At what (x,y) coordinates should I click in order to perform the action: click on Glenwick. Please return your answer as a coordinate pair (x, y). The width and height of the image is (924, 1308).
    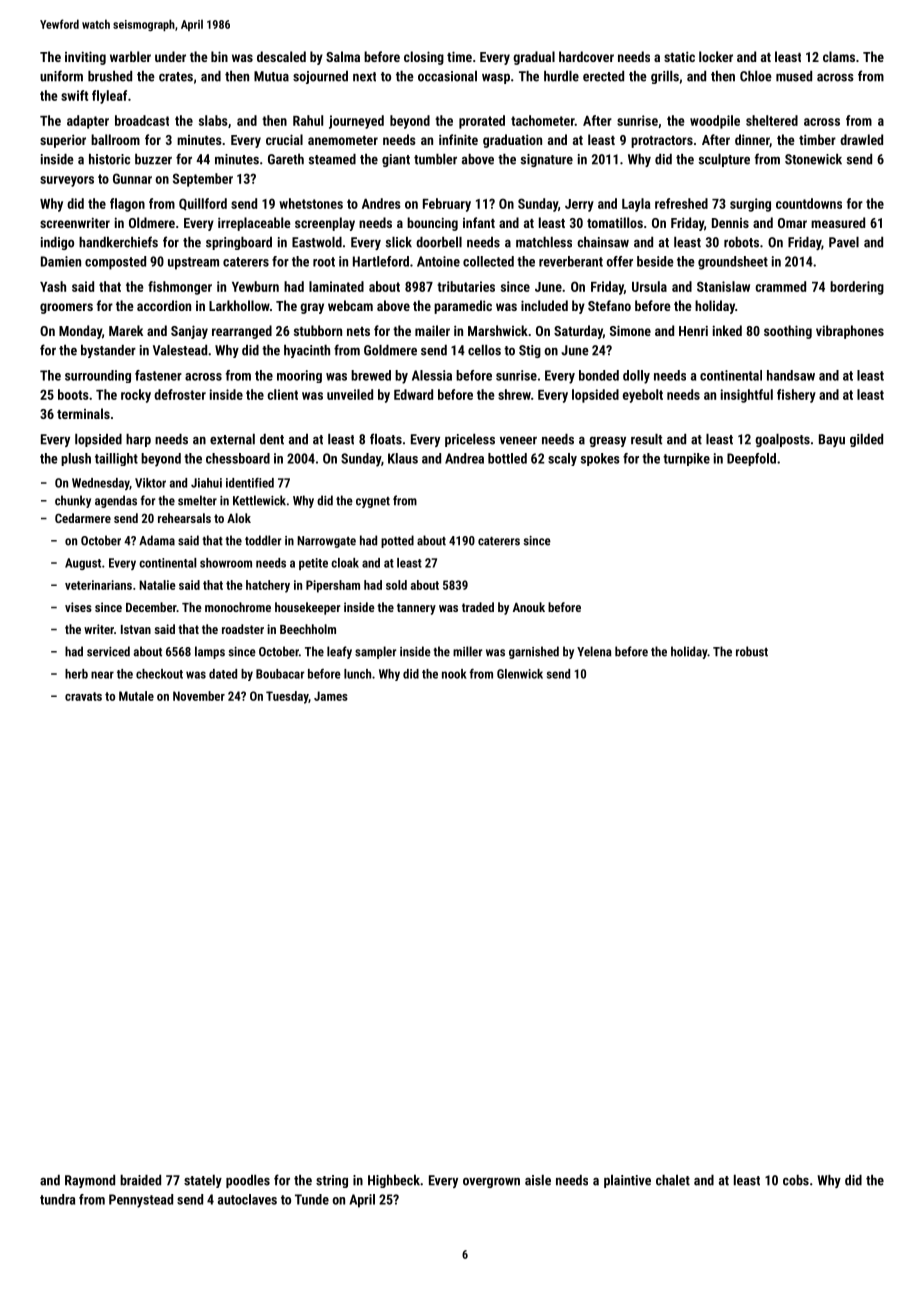
    Looking at the image, I should click on (520, 674).
